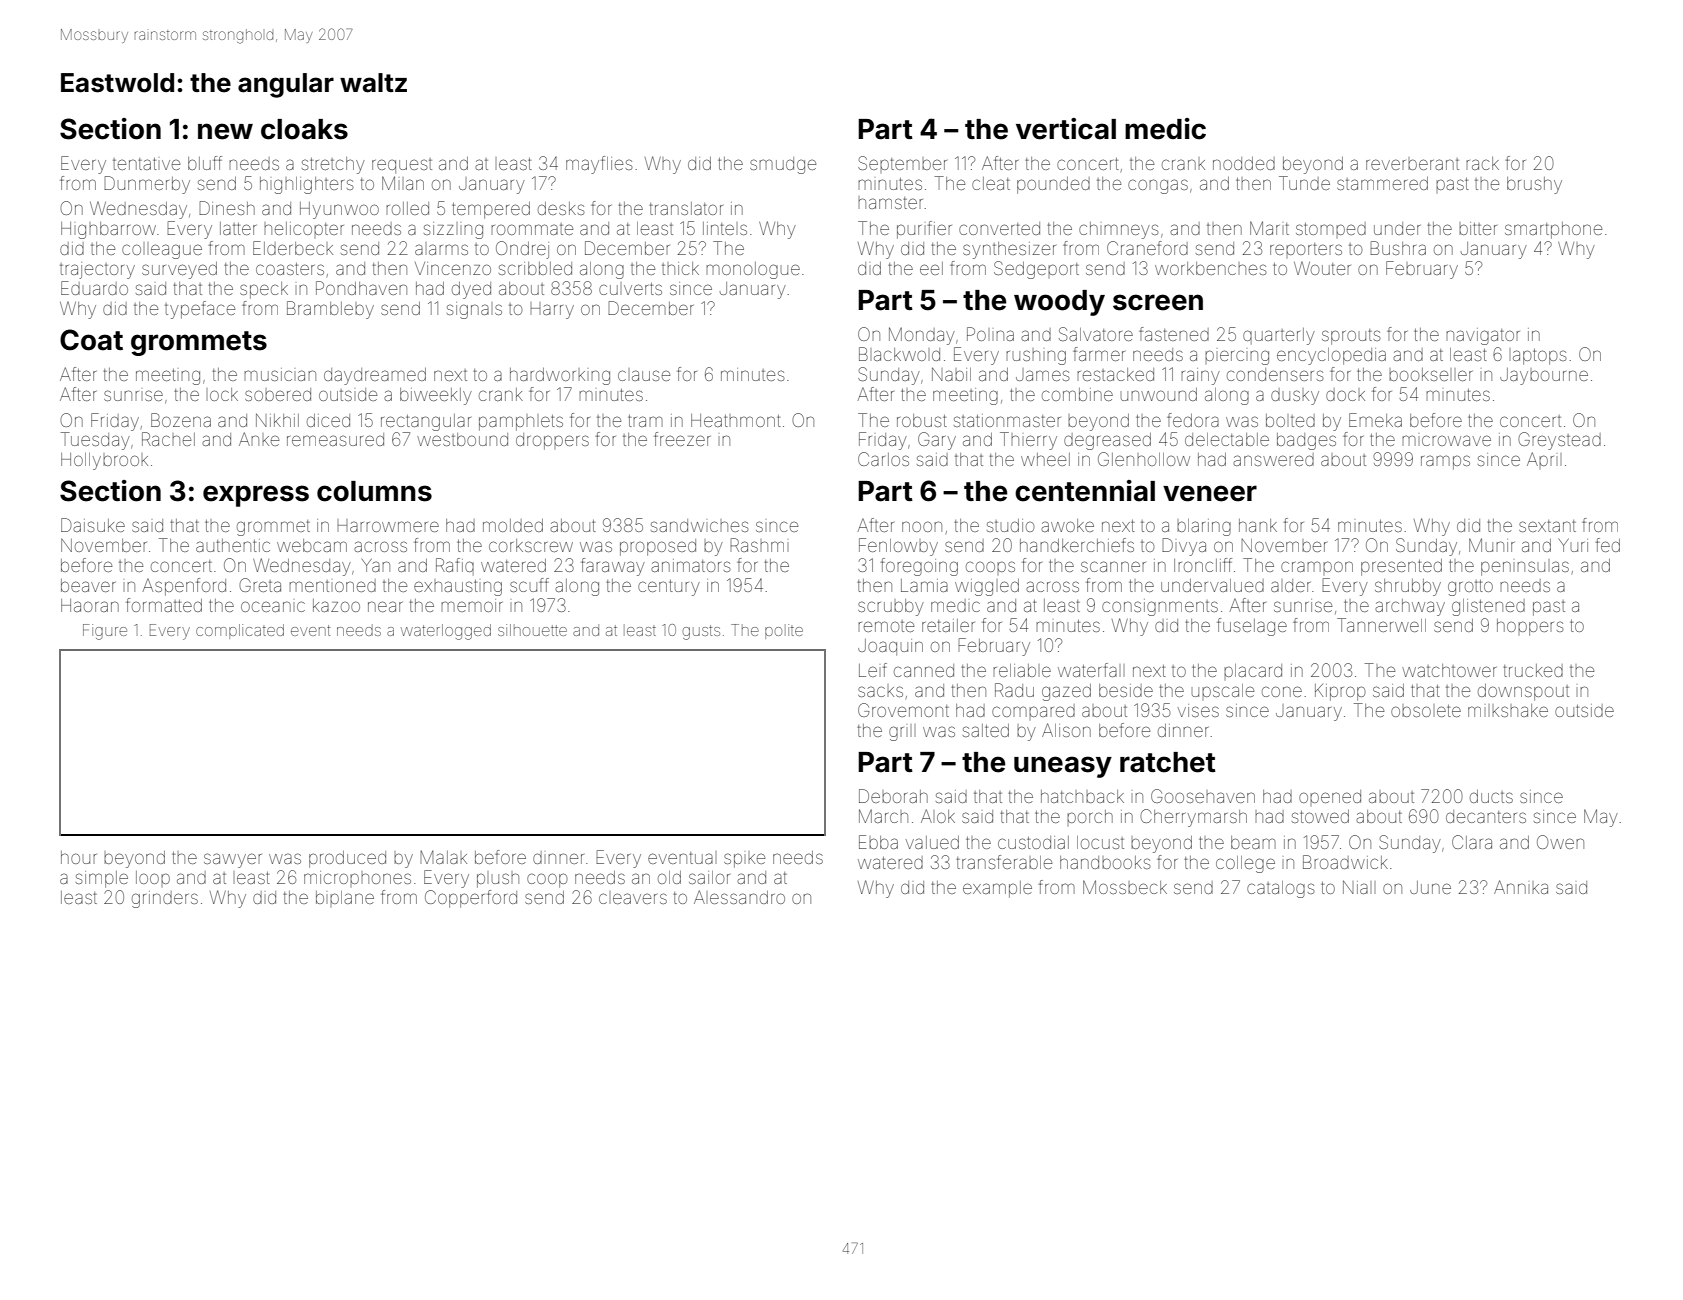 The width and height of the image is (1683, 1300). Describe the element at coordinates (997, 889) in the image. I see `example` at that location.
